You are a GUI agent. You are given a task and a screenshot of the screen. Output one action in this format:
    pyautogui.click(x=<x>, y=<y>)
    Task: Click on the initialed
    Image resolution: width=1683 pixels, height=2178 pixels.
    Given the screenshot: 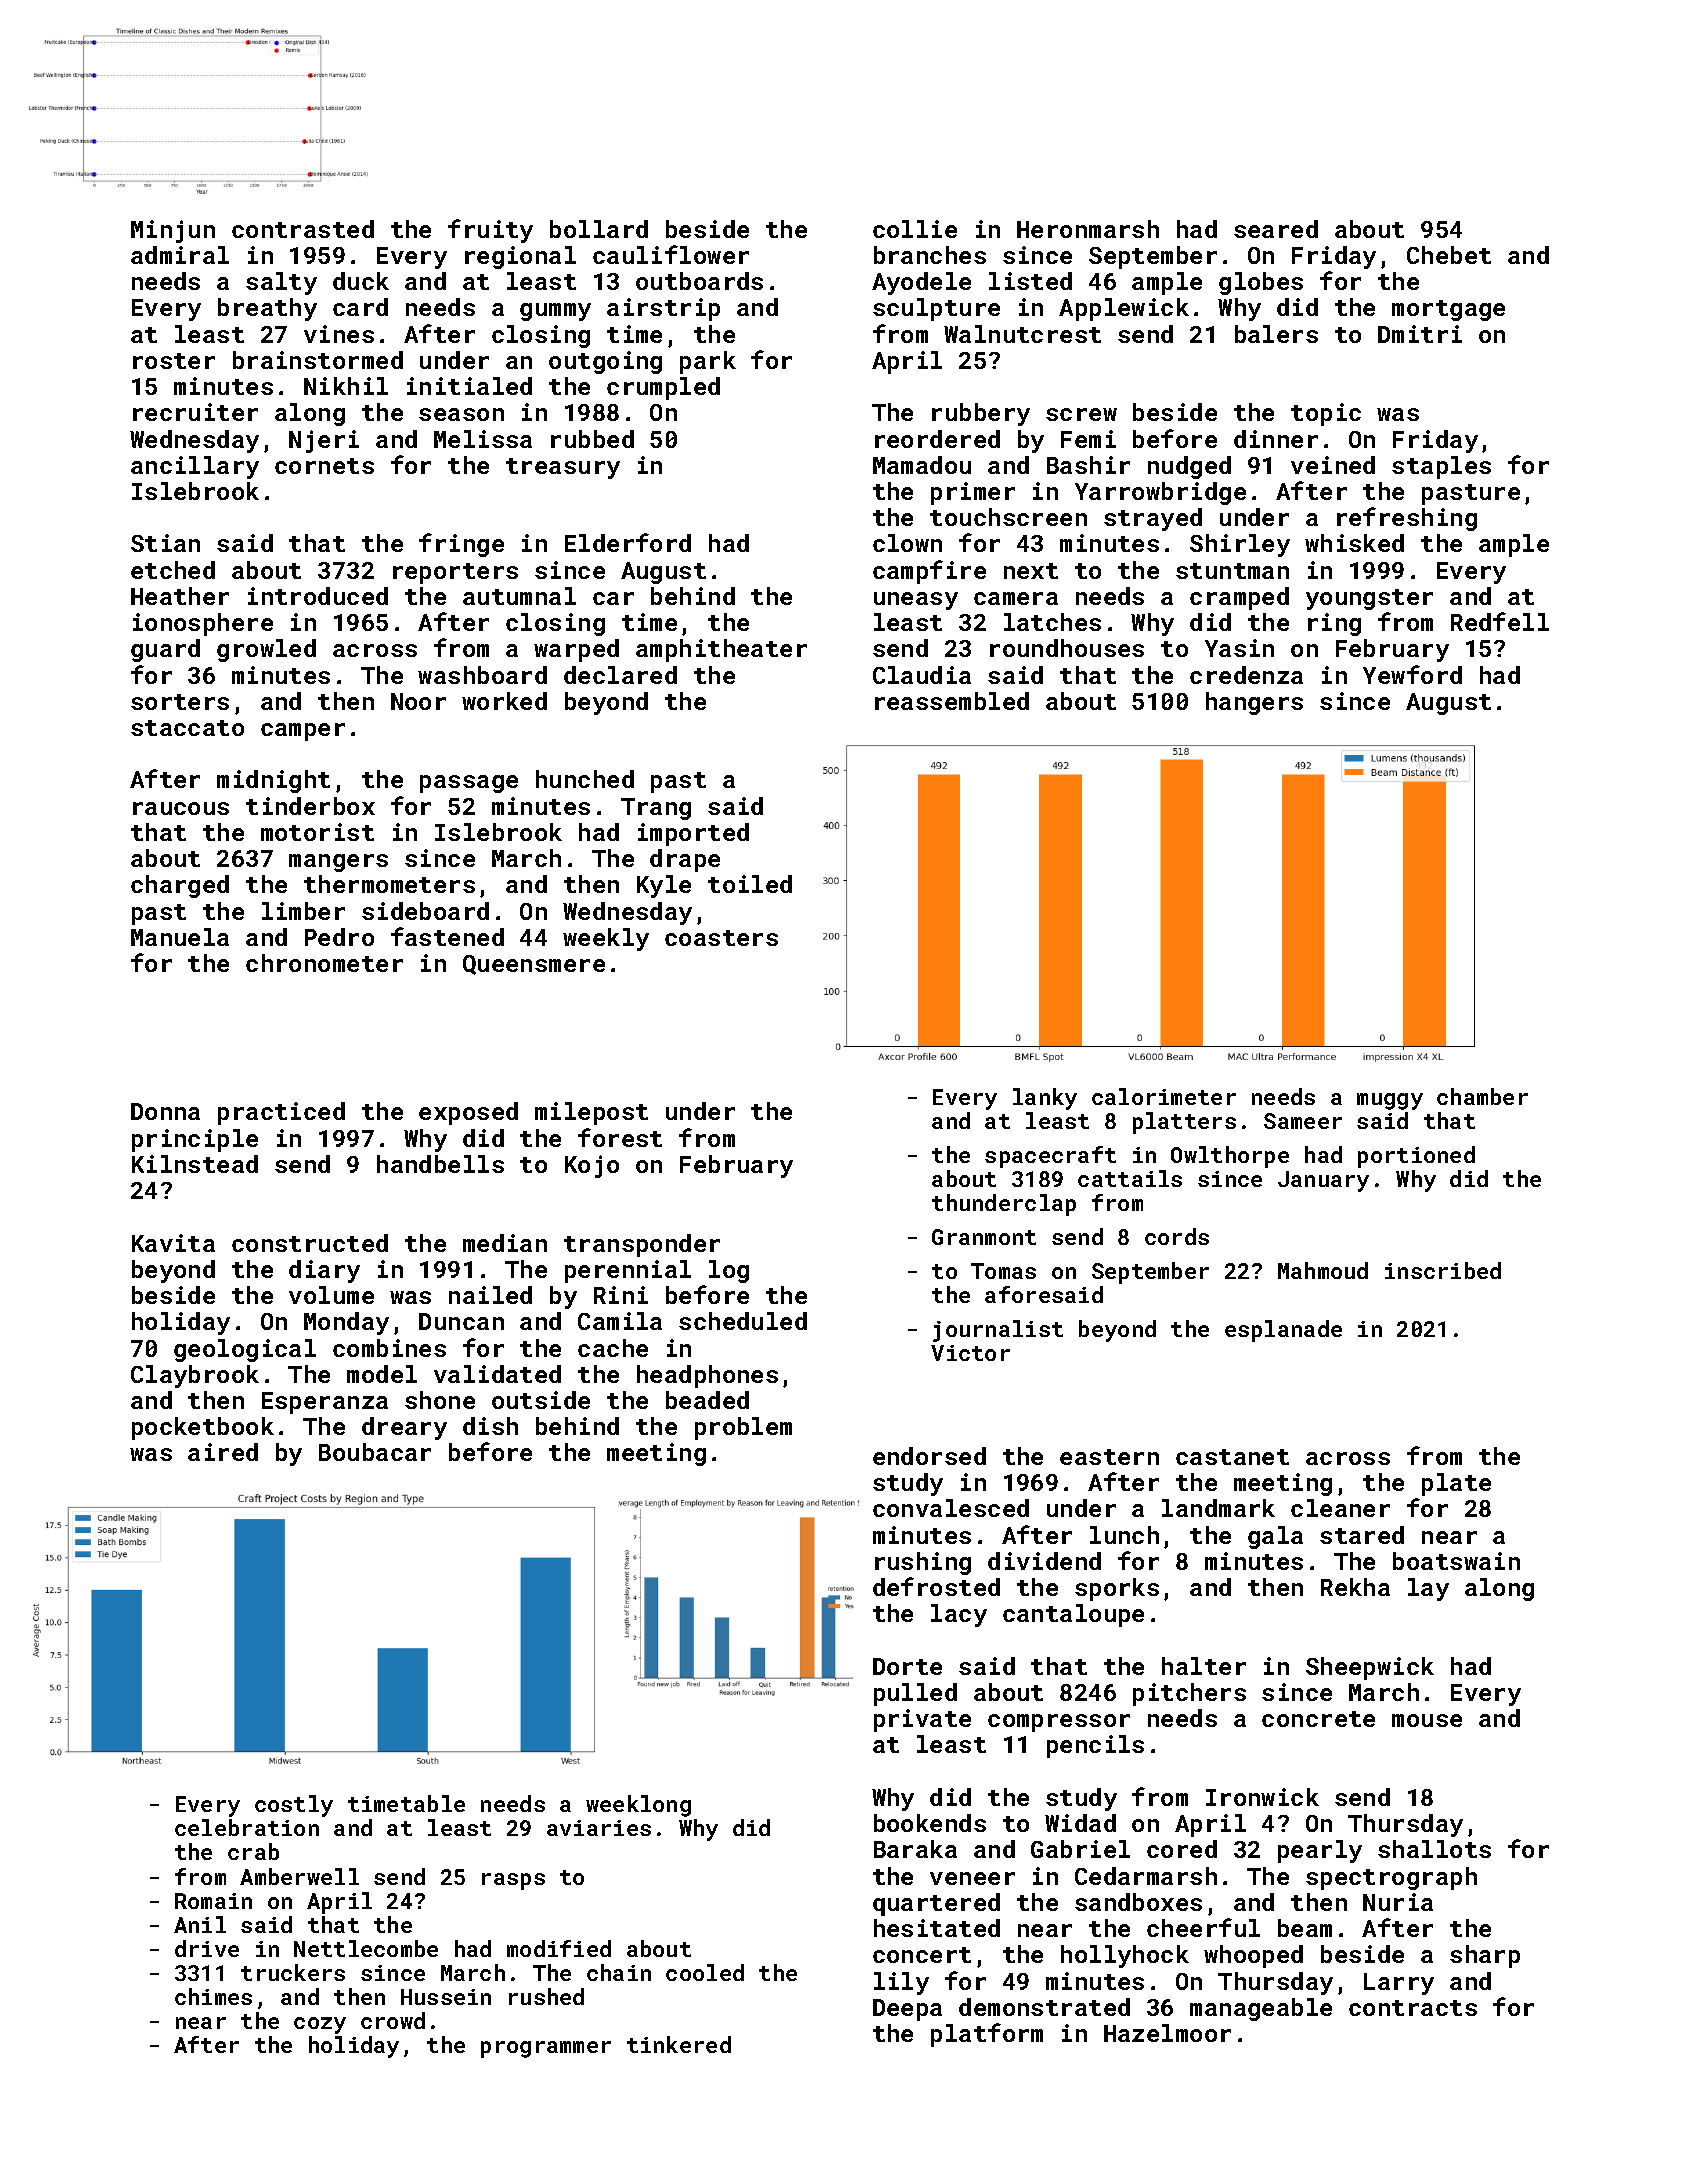 What is the action you would take?
    pyautogui.click(x=469, y=386)
